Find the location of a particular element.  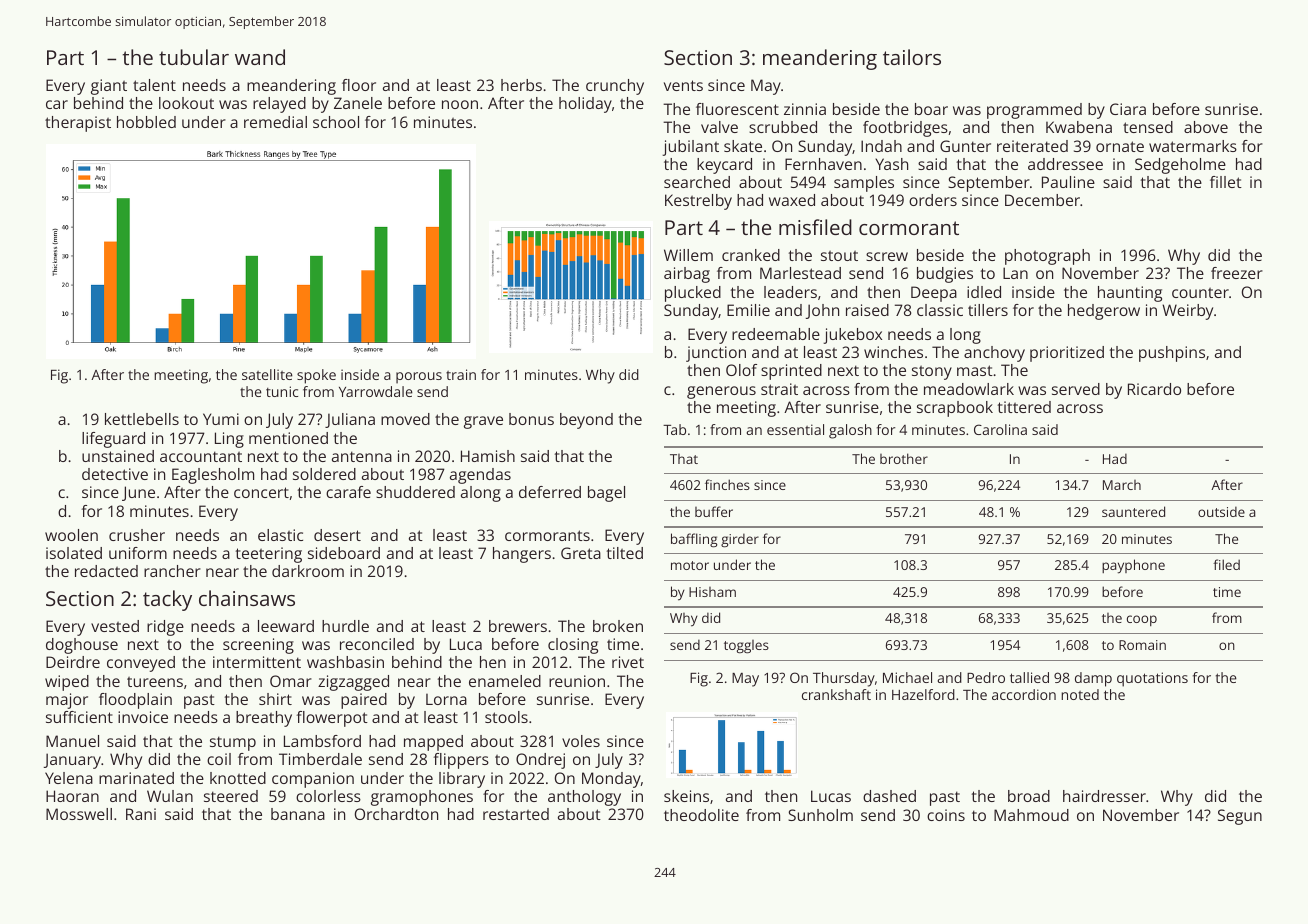

invoice is located at coordinates (143, 717).
